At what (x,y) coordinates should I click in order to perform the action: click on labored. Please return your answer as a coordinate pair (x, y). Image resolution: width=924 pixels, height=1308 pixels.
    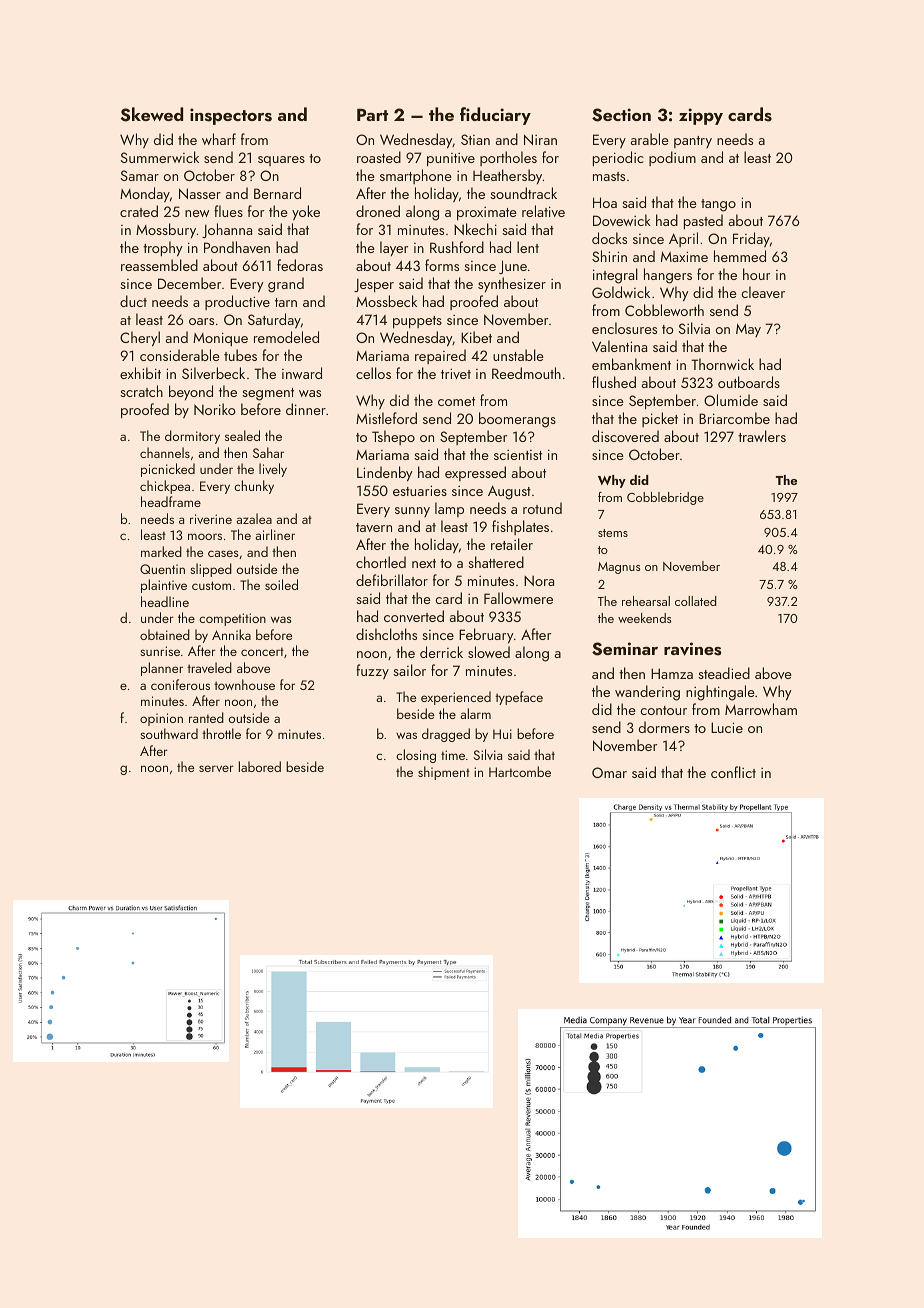
    Looking at the image, I should click on (260, 766).
